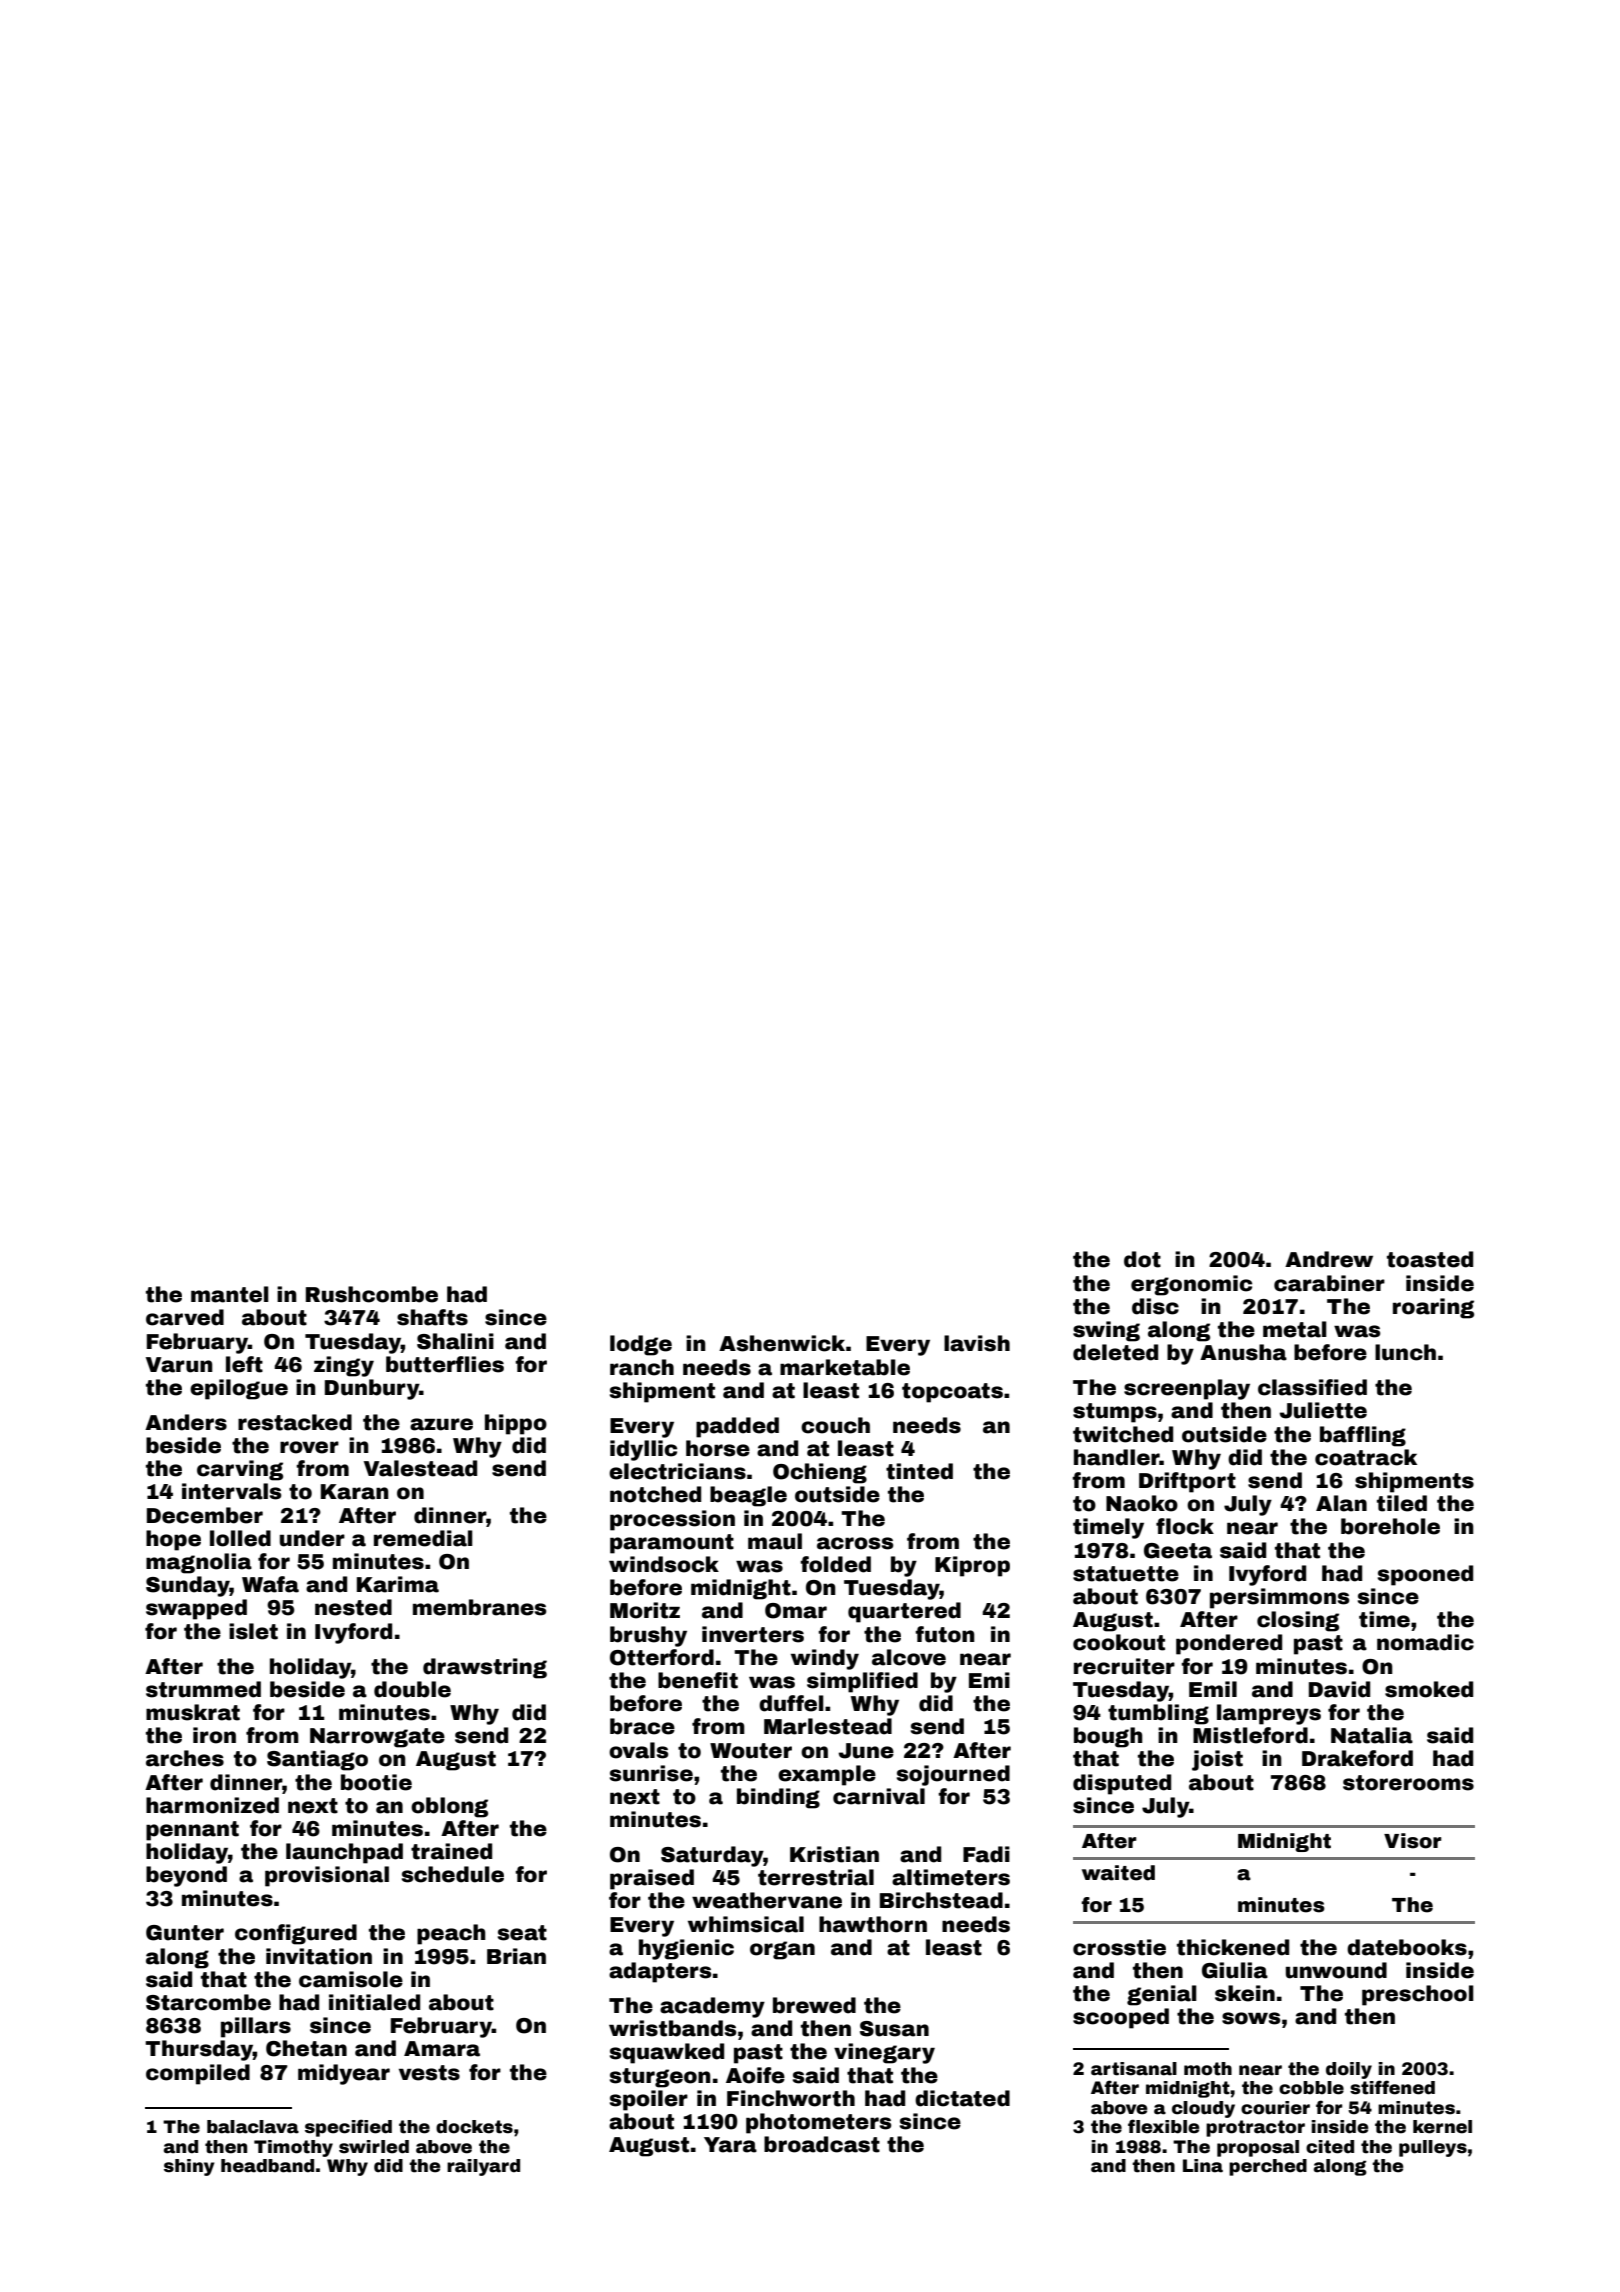  I want to click on storerooms, so click(1408, 1783).
